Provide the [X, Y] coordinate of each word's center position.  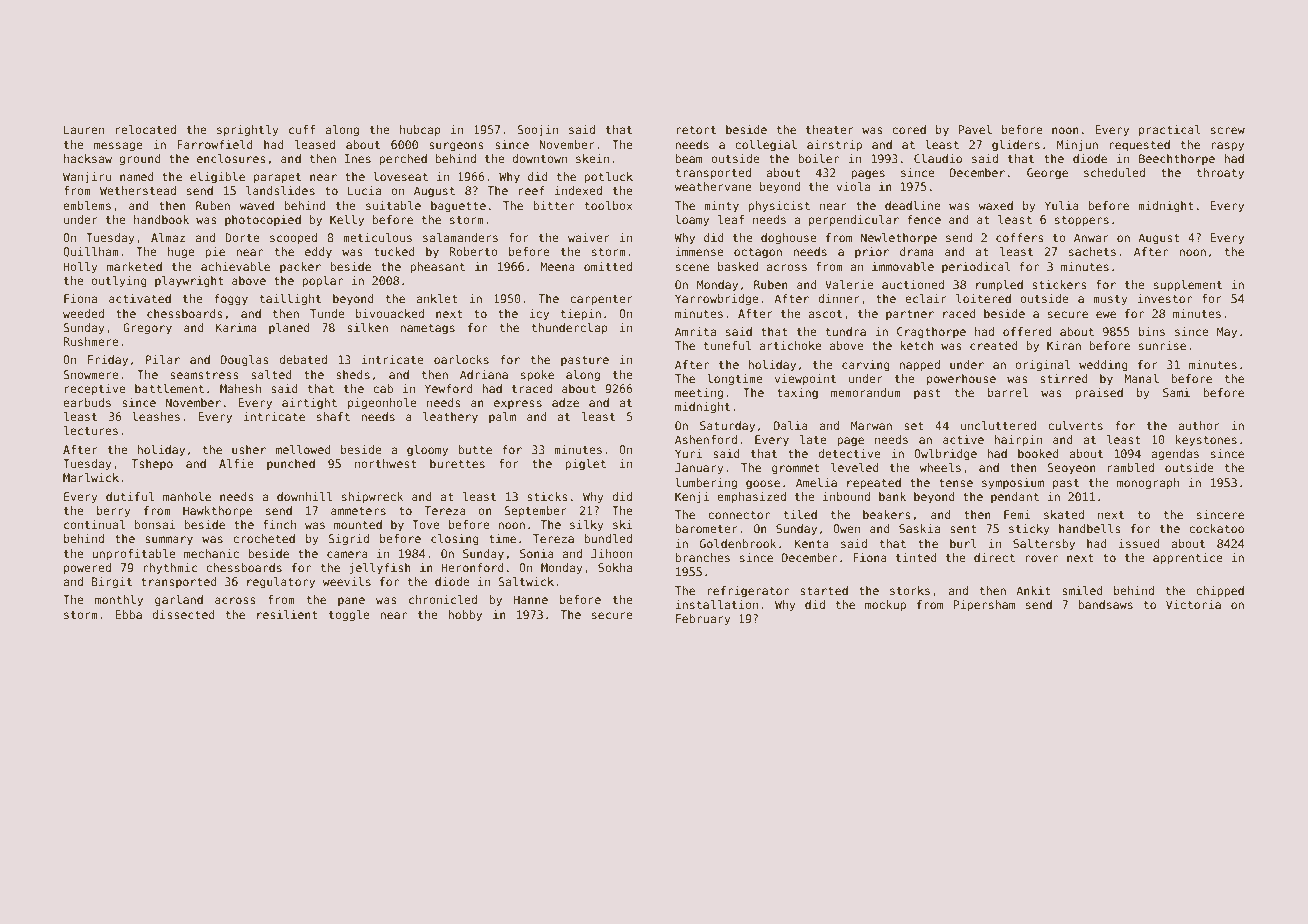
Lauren [84, 129]
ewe [1106, 314]
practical [1170, 131]
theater [830, 129]
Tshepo [152, 464]
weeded [83, 313]
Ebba [128, 614]
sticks [547, 496]
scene [692, 267]
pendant [1015, 497]
